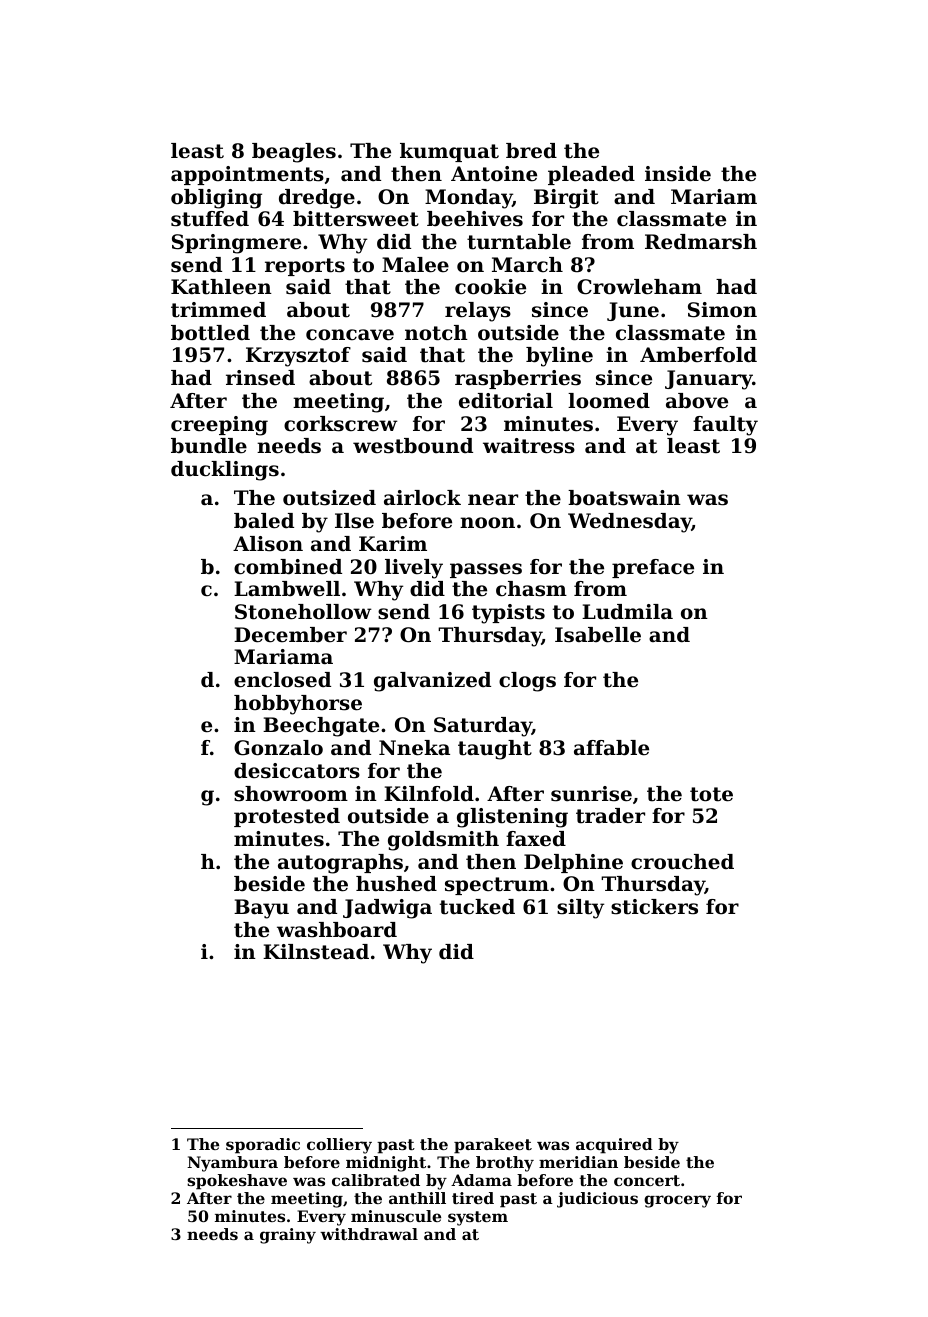  What do you see at coordinates (493, 1146) in the screenshot?
I see `parakeet` at bounding box center [493, 1146].
